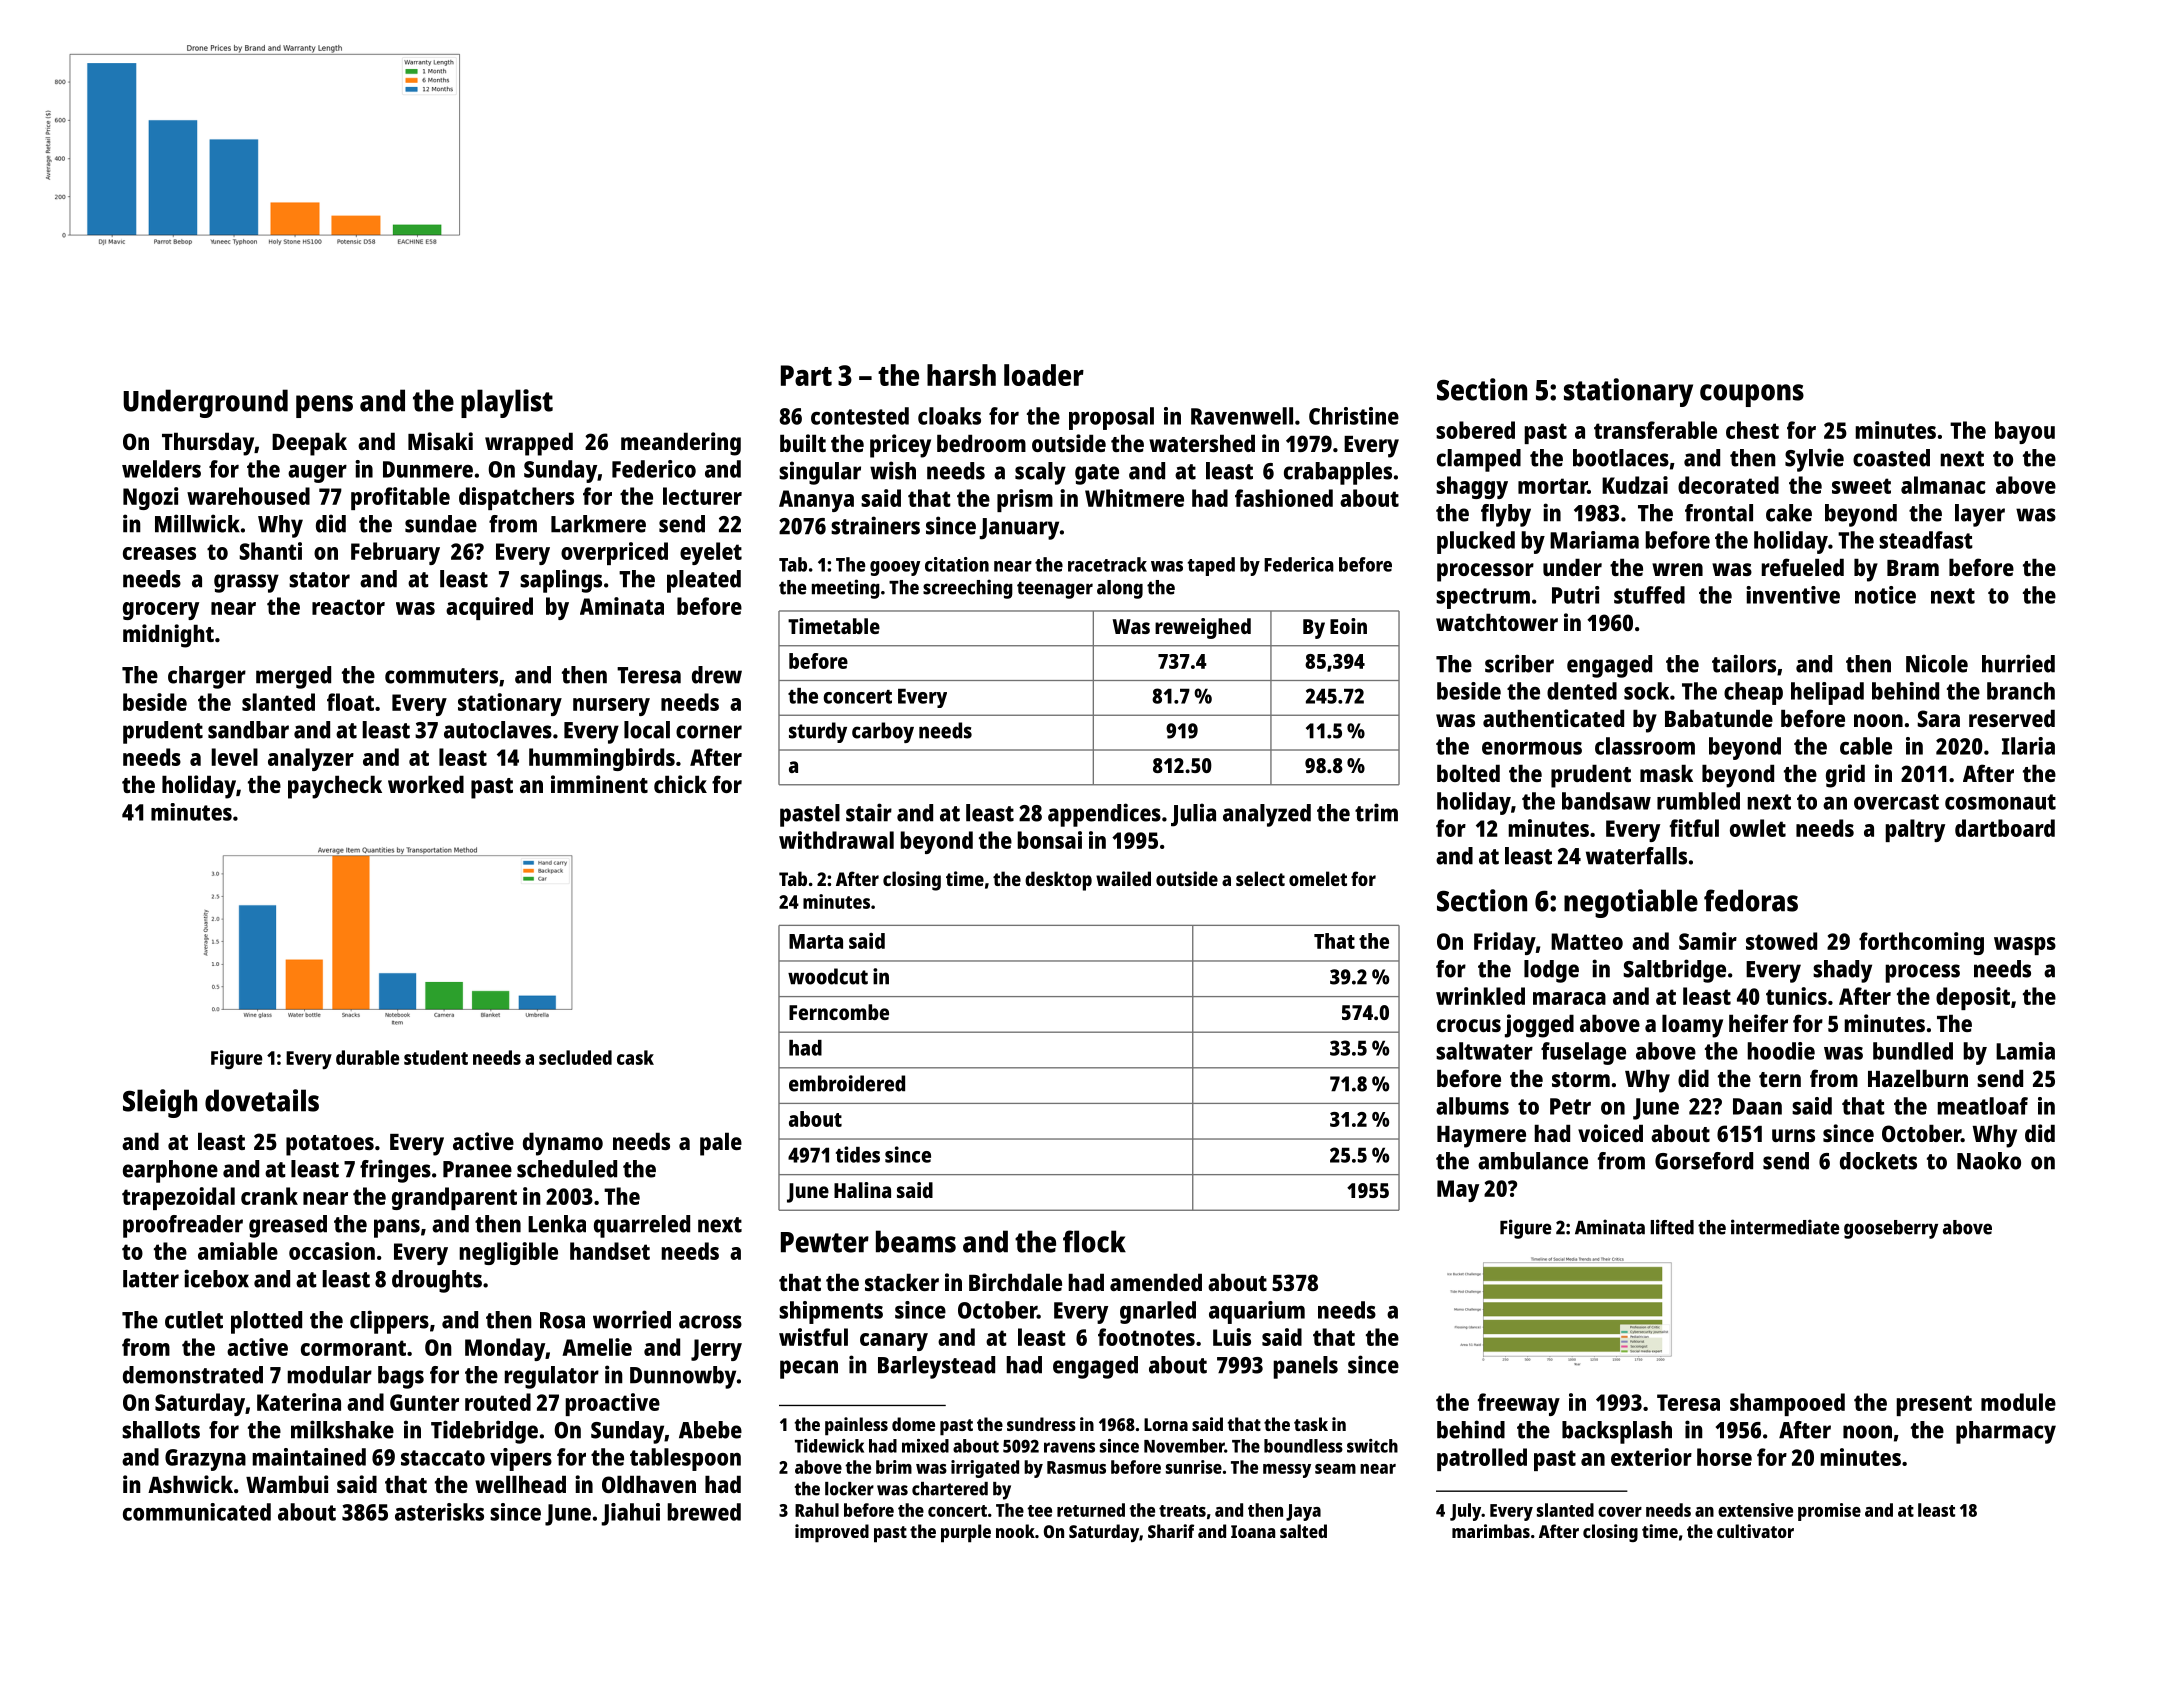 This page has height=1683, width=2178. What do you see at coordinates (160, 1103) in the page?
I see `Sleigh` at bounding box center [160, 1103].
